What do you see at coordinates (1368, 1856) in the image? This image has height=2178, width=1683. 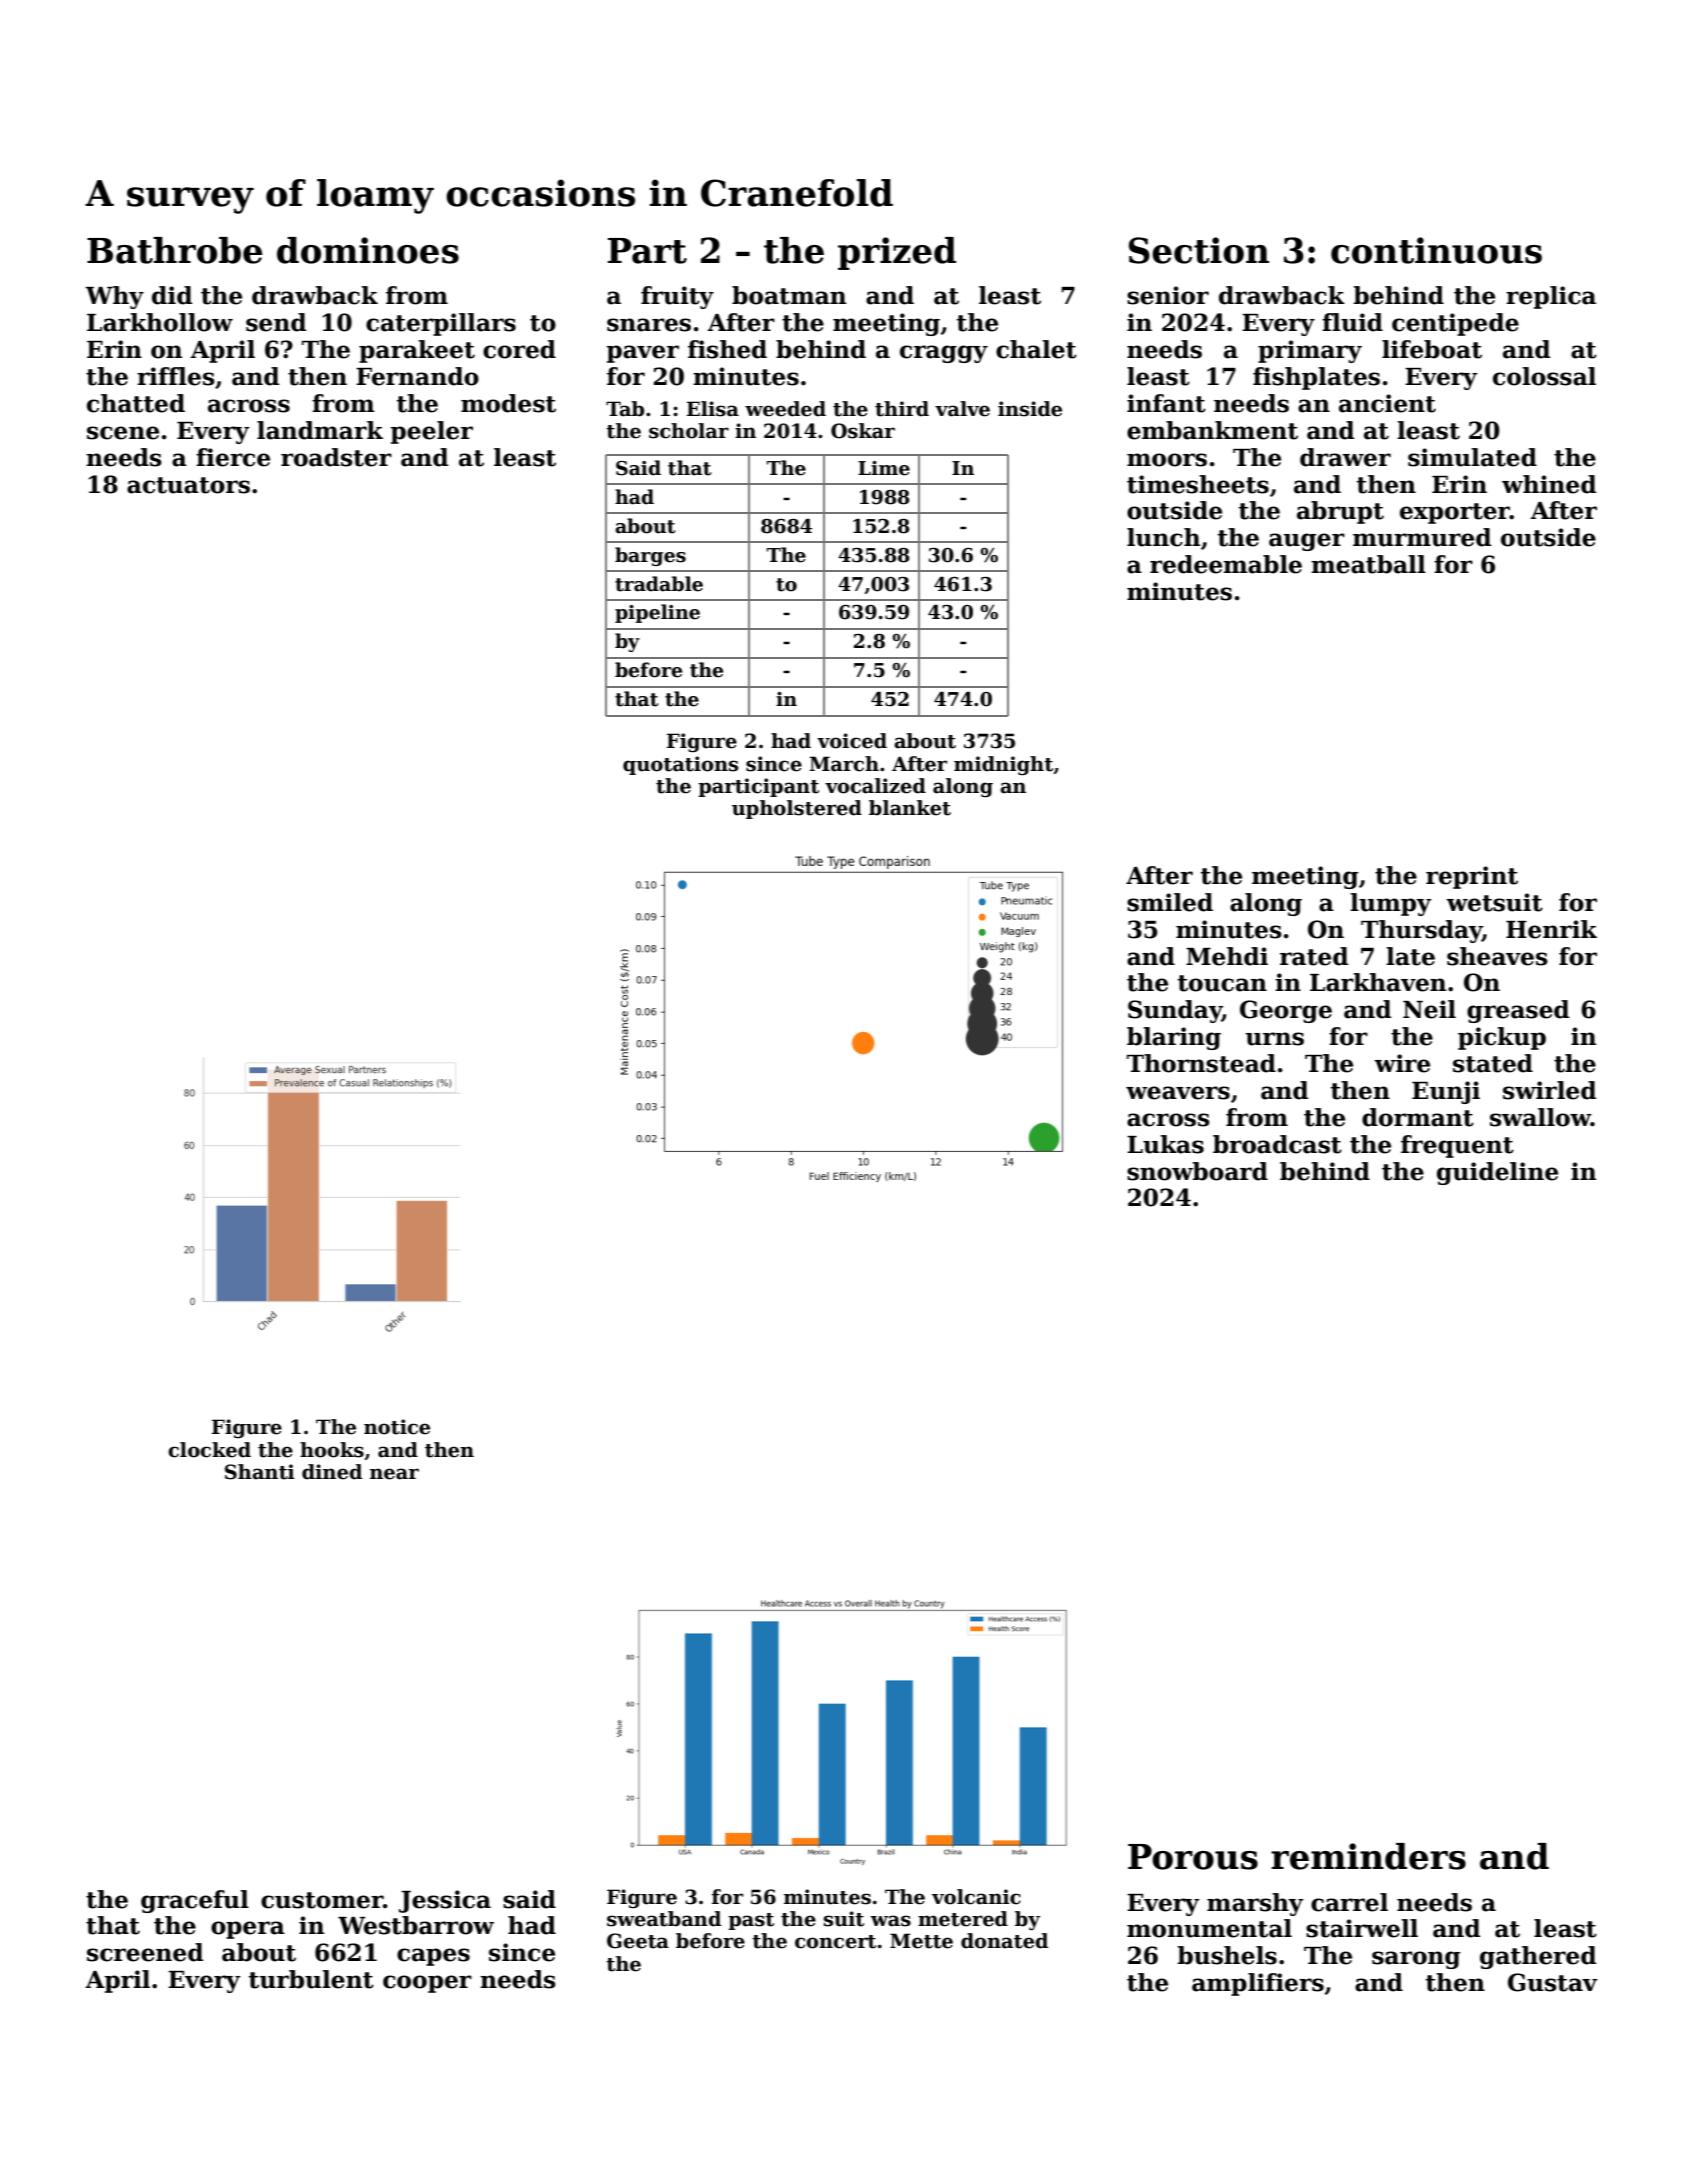 I see `reminders` at bounding box center [1368, 1856].
